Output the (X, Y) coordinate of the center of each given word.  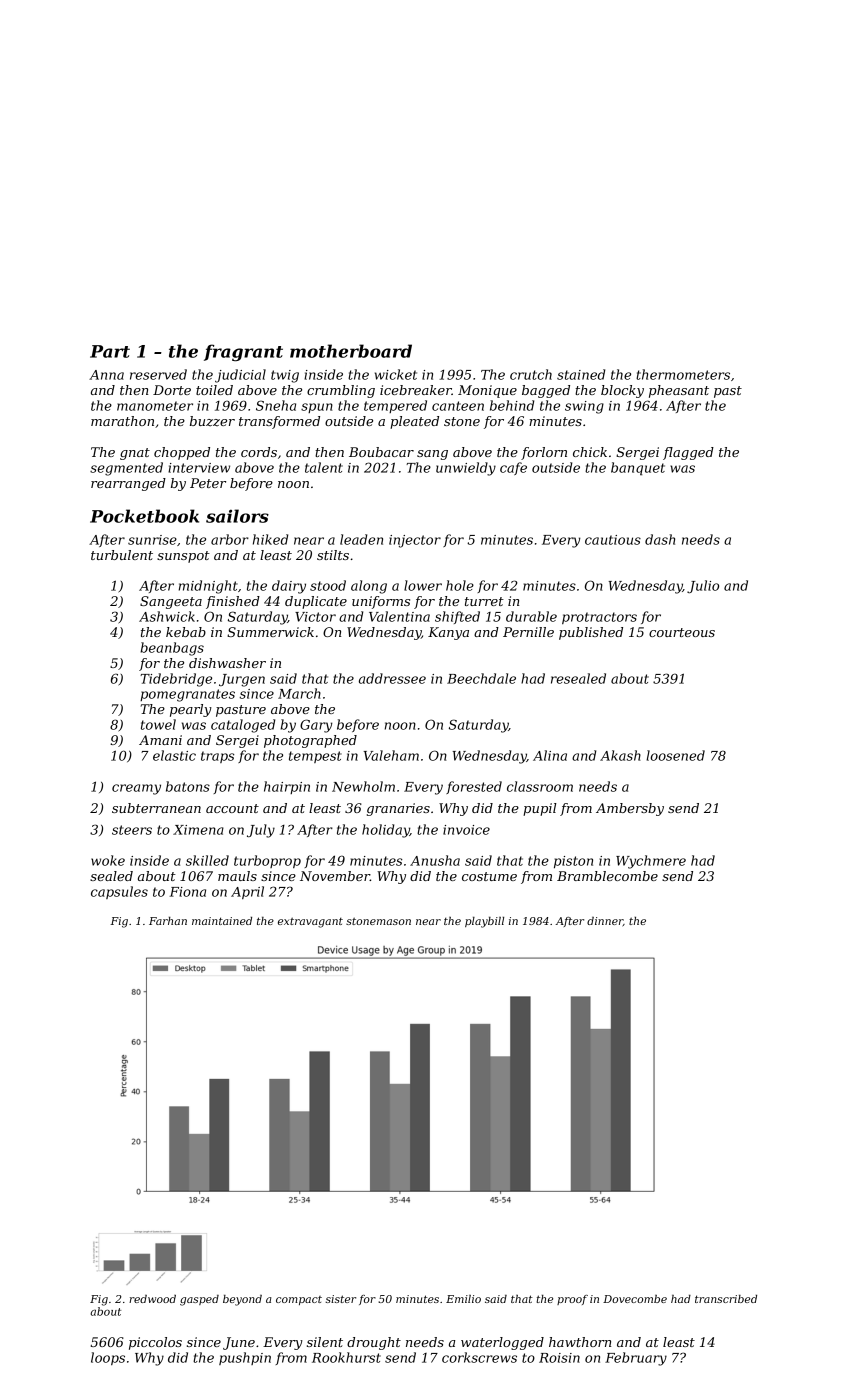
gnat (135, 454)
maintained (222, 921)
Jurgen (242, 680)
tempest (315, 757)
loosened (675, 755)
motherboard (351, 351)
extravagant (310, 922)
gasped (199, 1300)
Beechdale (481, 678)
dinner (605, 921)
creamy (136, 789)
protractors (599, 618)
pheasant (679, 391)
